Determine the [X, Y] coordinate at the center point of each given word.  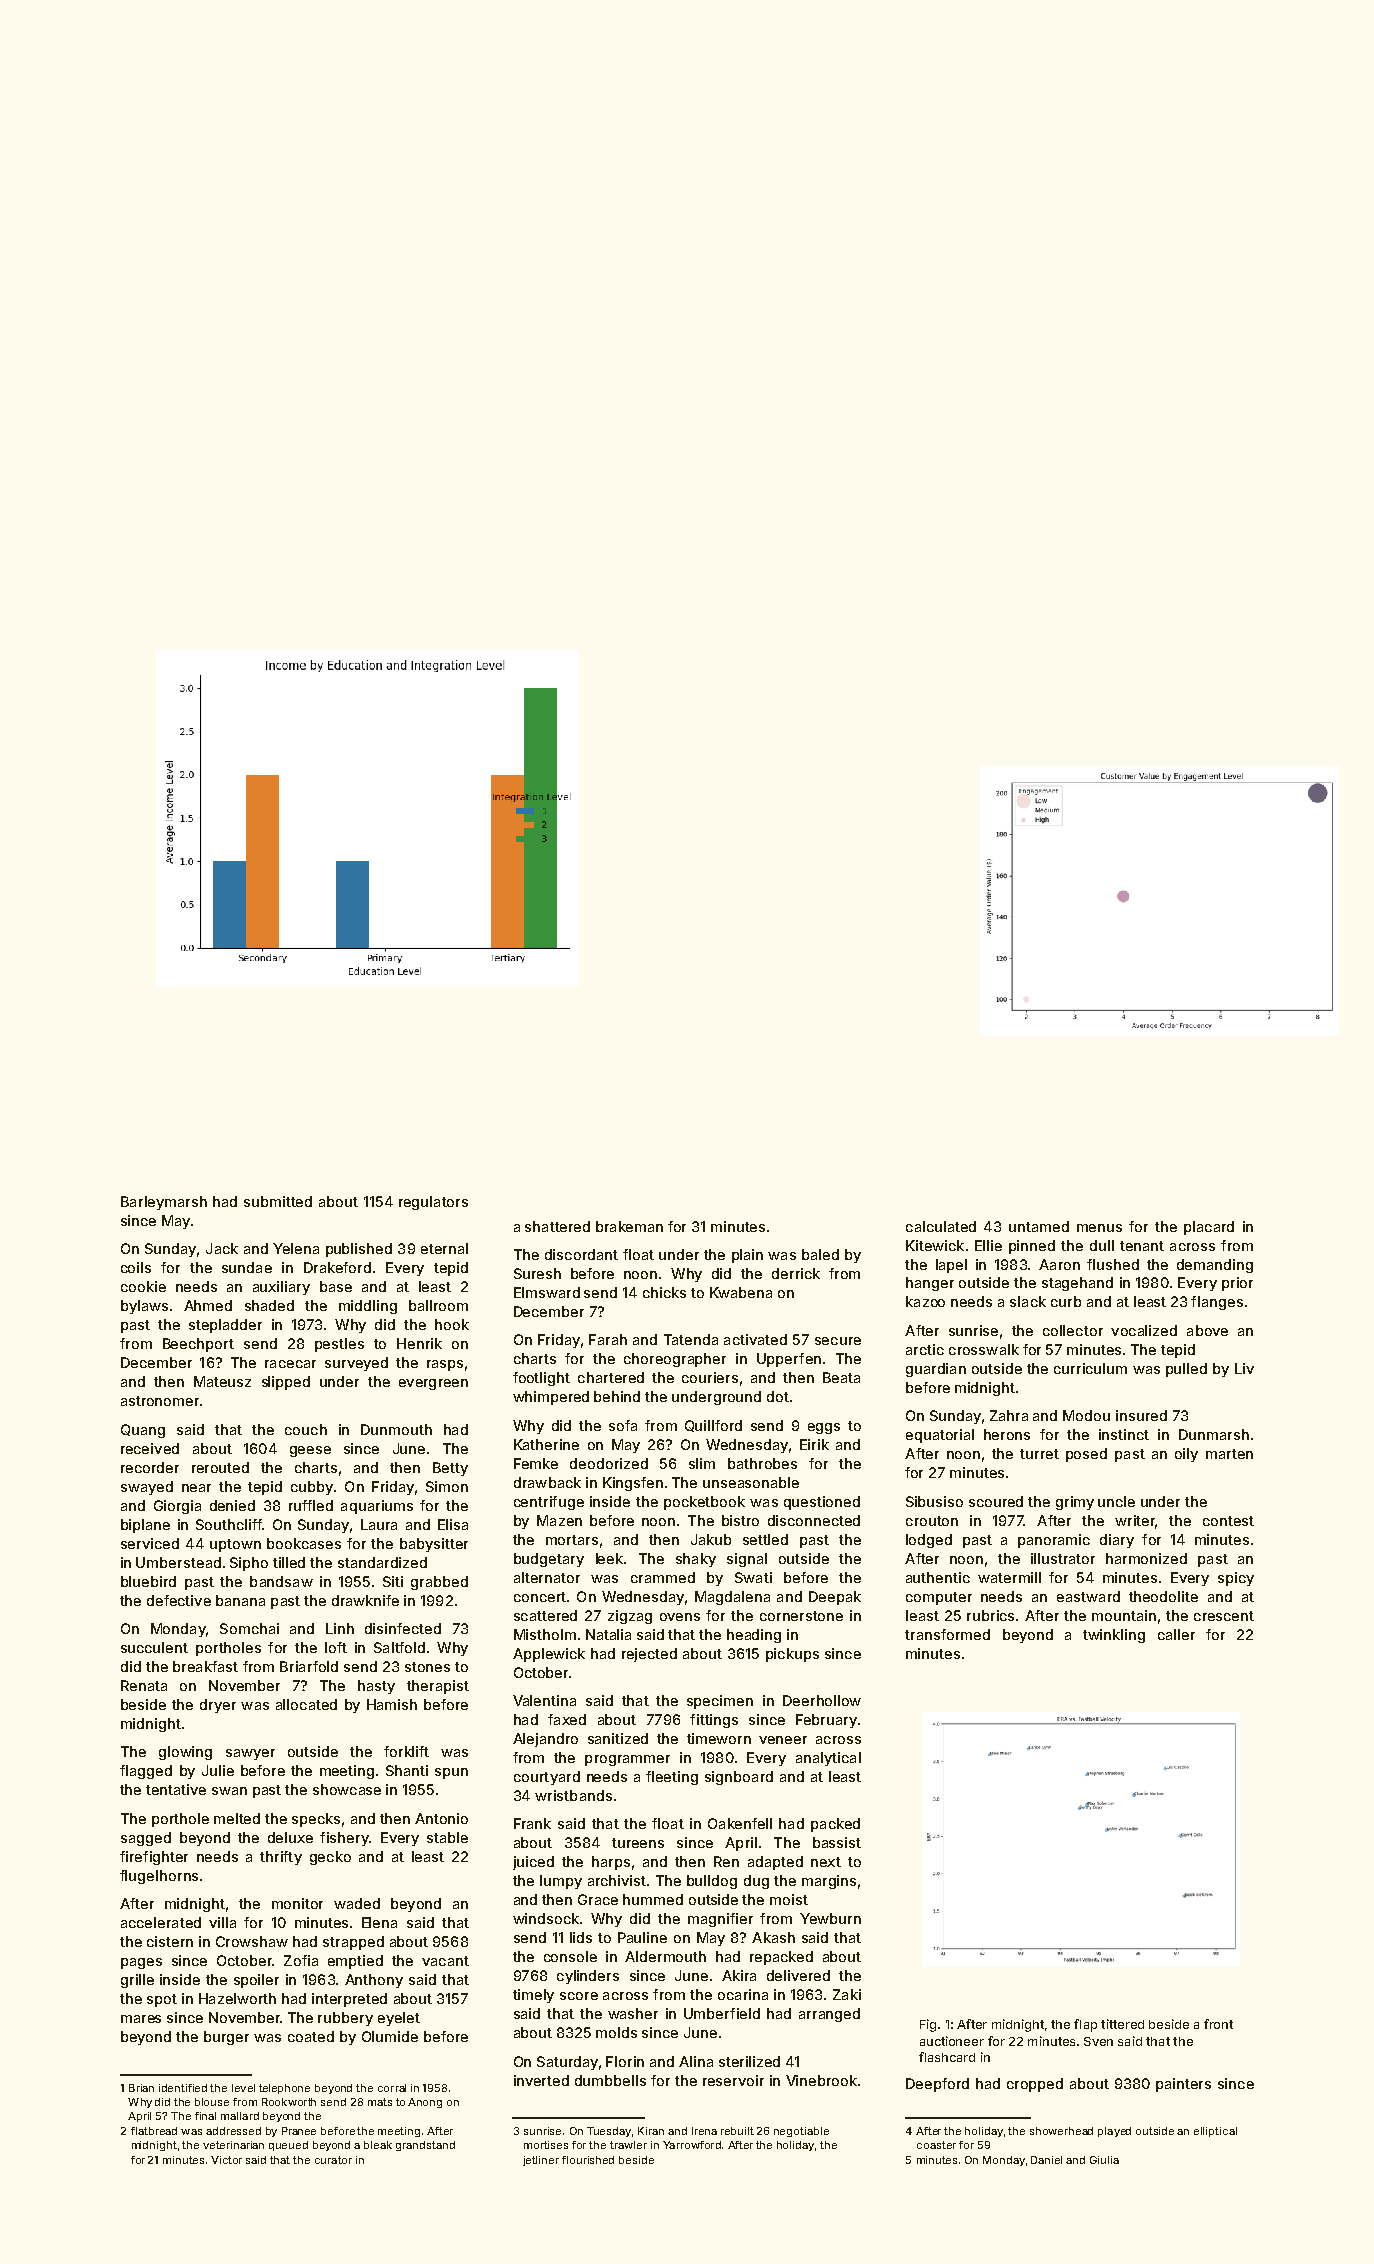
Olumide [390, 2036]
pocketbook [704, 1503]
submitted [278, 1201]
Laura [379, 1524]
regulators [433, 1203]
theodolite [1163, 1596]
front [1218, 2024]
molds [616, 2032]
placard [1209, 1228]
